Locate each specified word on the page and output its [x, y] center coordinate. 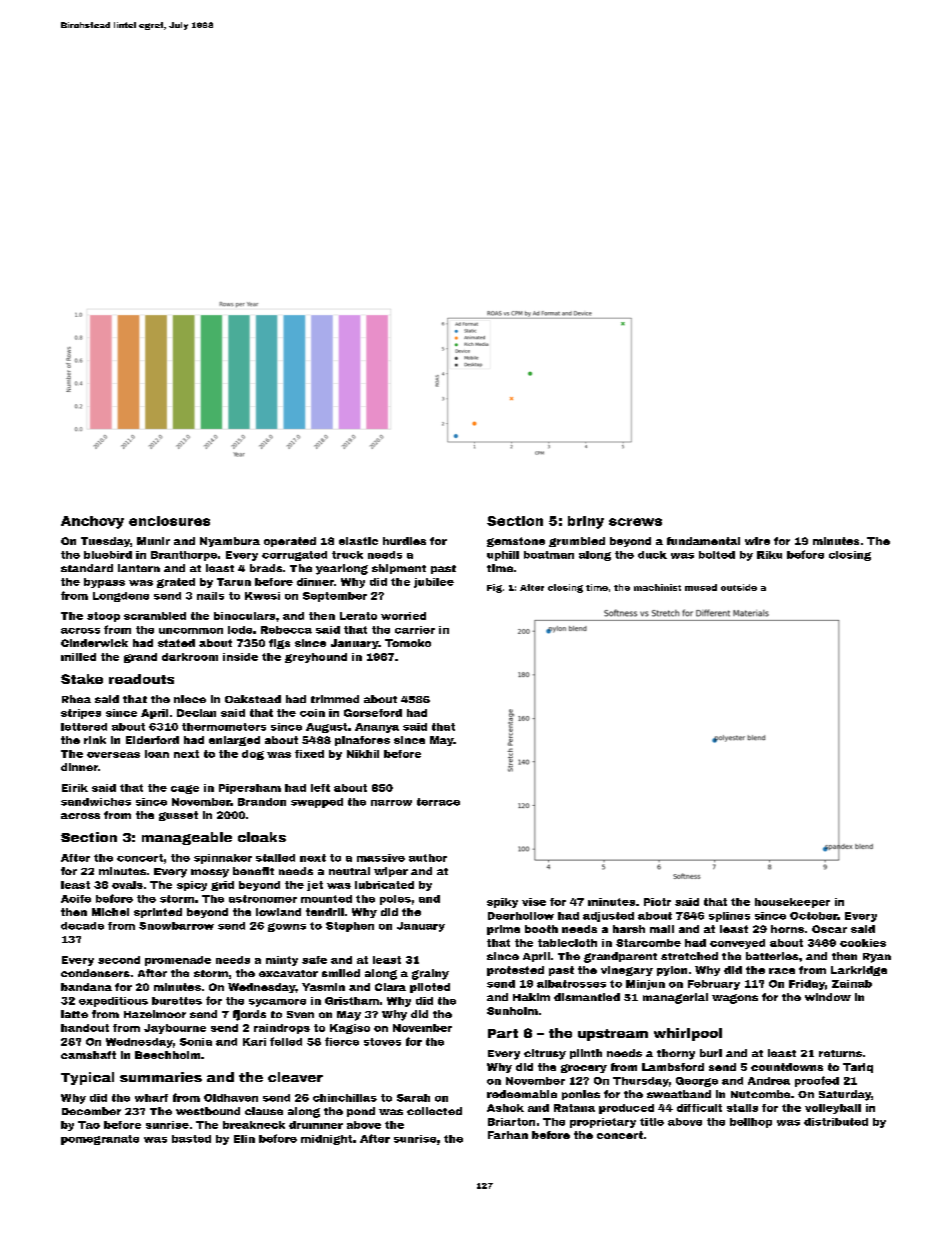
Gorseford [373, 713]
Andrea [769, 1081]
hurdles [404, 541]
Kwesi [262, 596]
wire [757, 541]
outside [739, 587]
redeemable [522, 1094]
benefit [253, 871]
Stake [82, 679]
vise [534, 902]
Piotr [657, 902]
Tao [89, 1125]
